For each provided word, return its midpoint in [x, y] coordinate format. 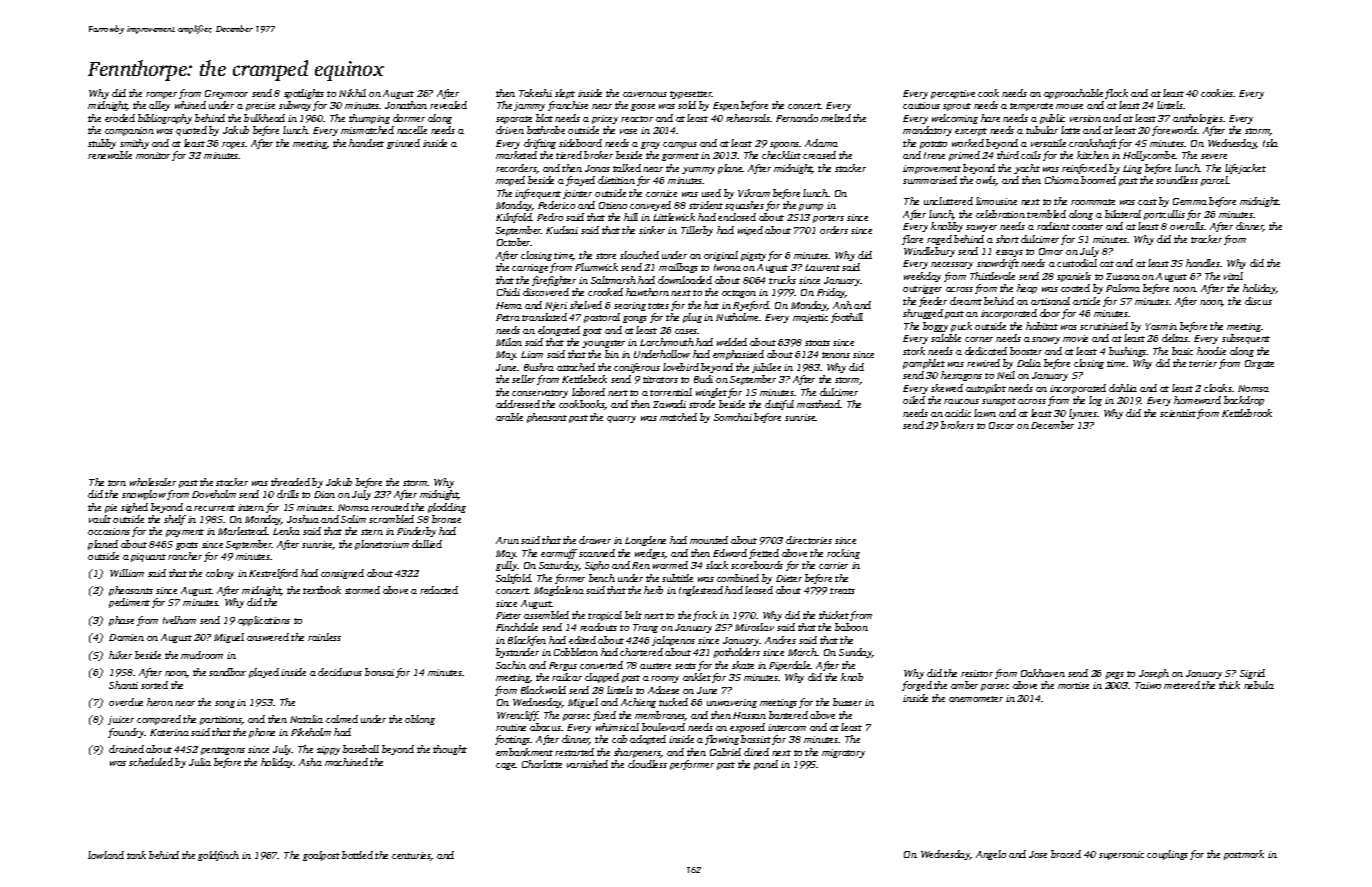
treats [842, 591]
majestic [810, 318]
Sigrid [1252, 674]
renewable [110, 155]
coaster [1087, 227]
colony [220, 574]
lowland [106, 855]
